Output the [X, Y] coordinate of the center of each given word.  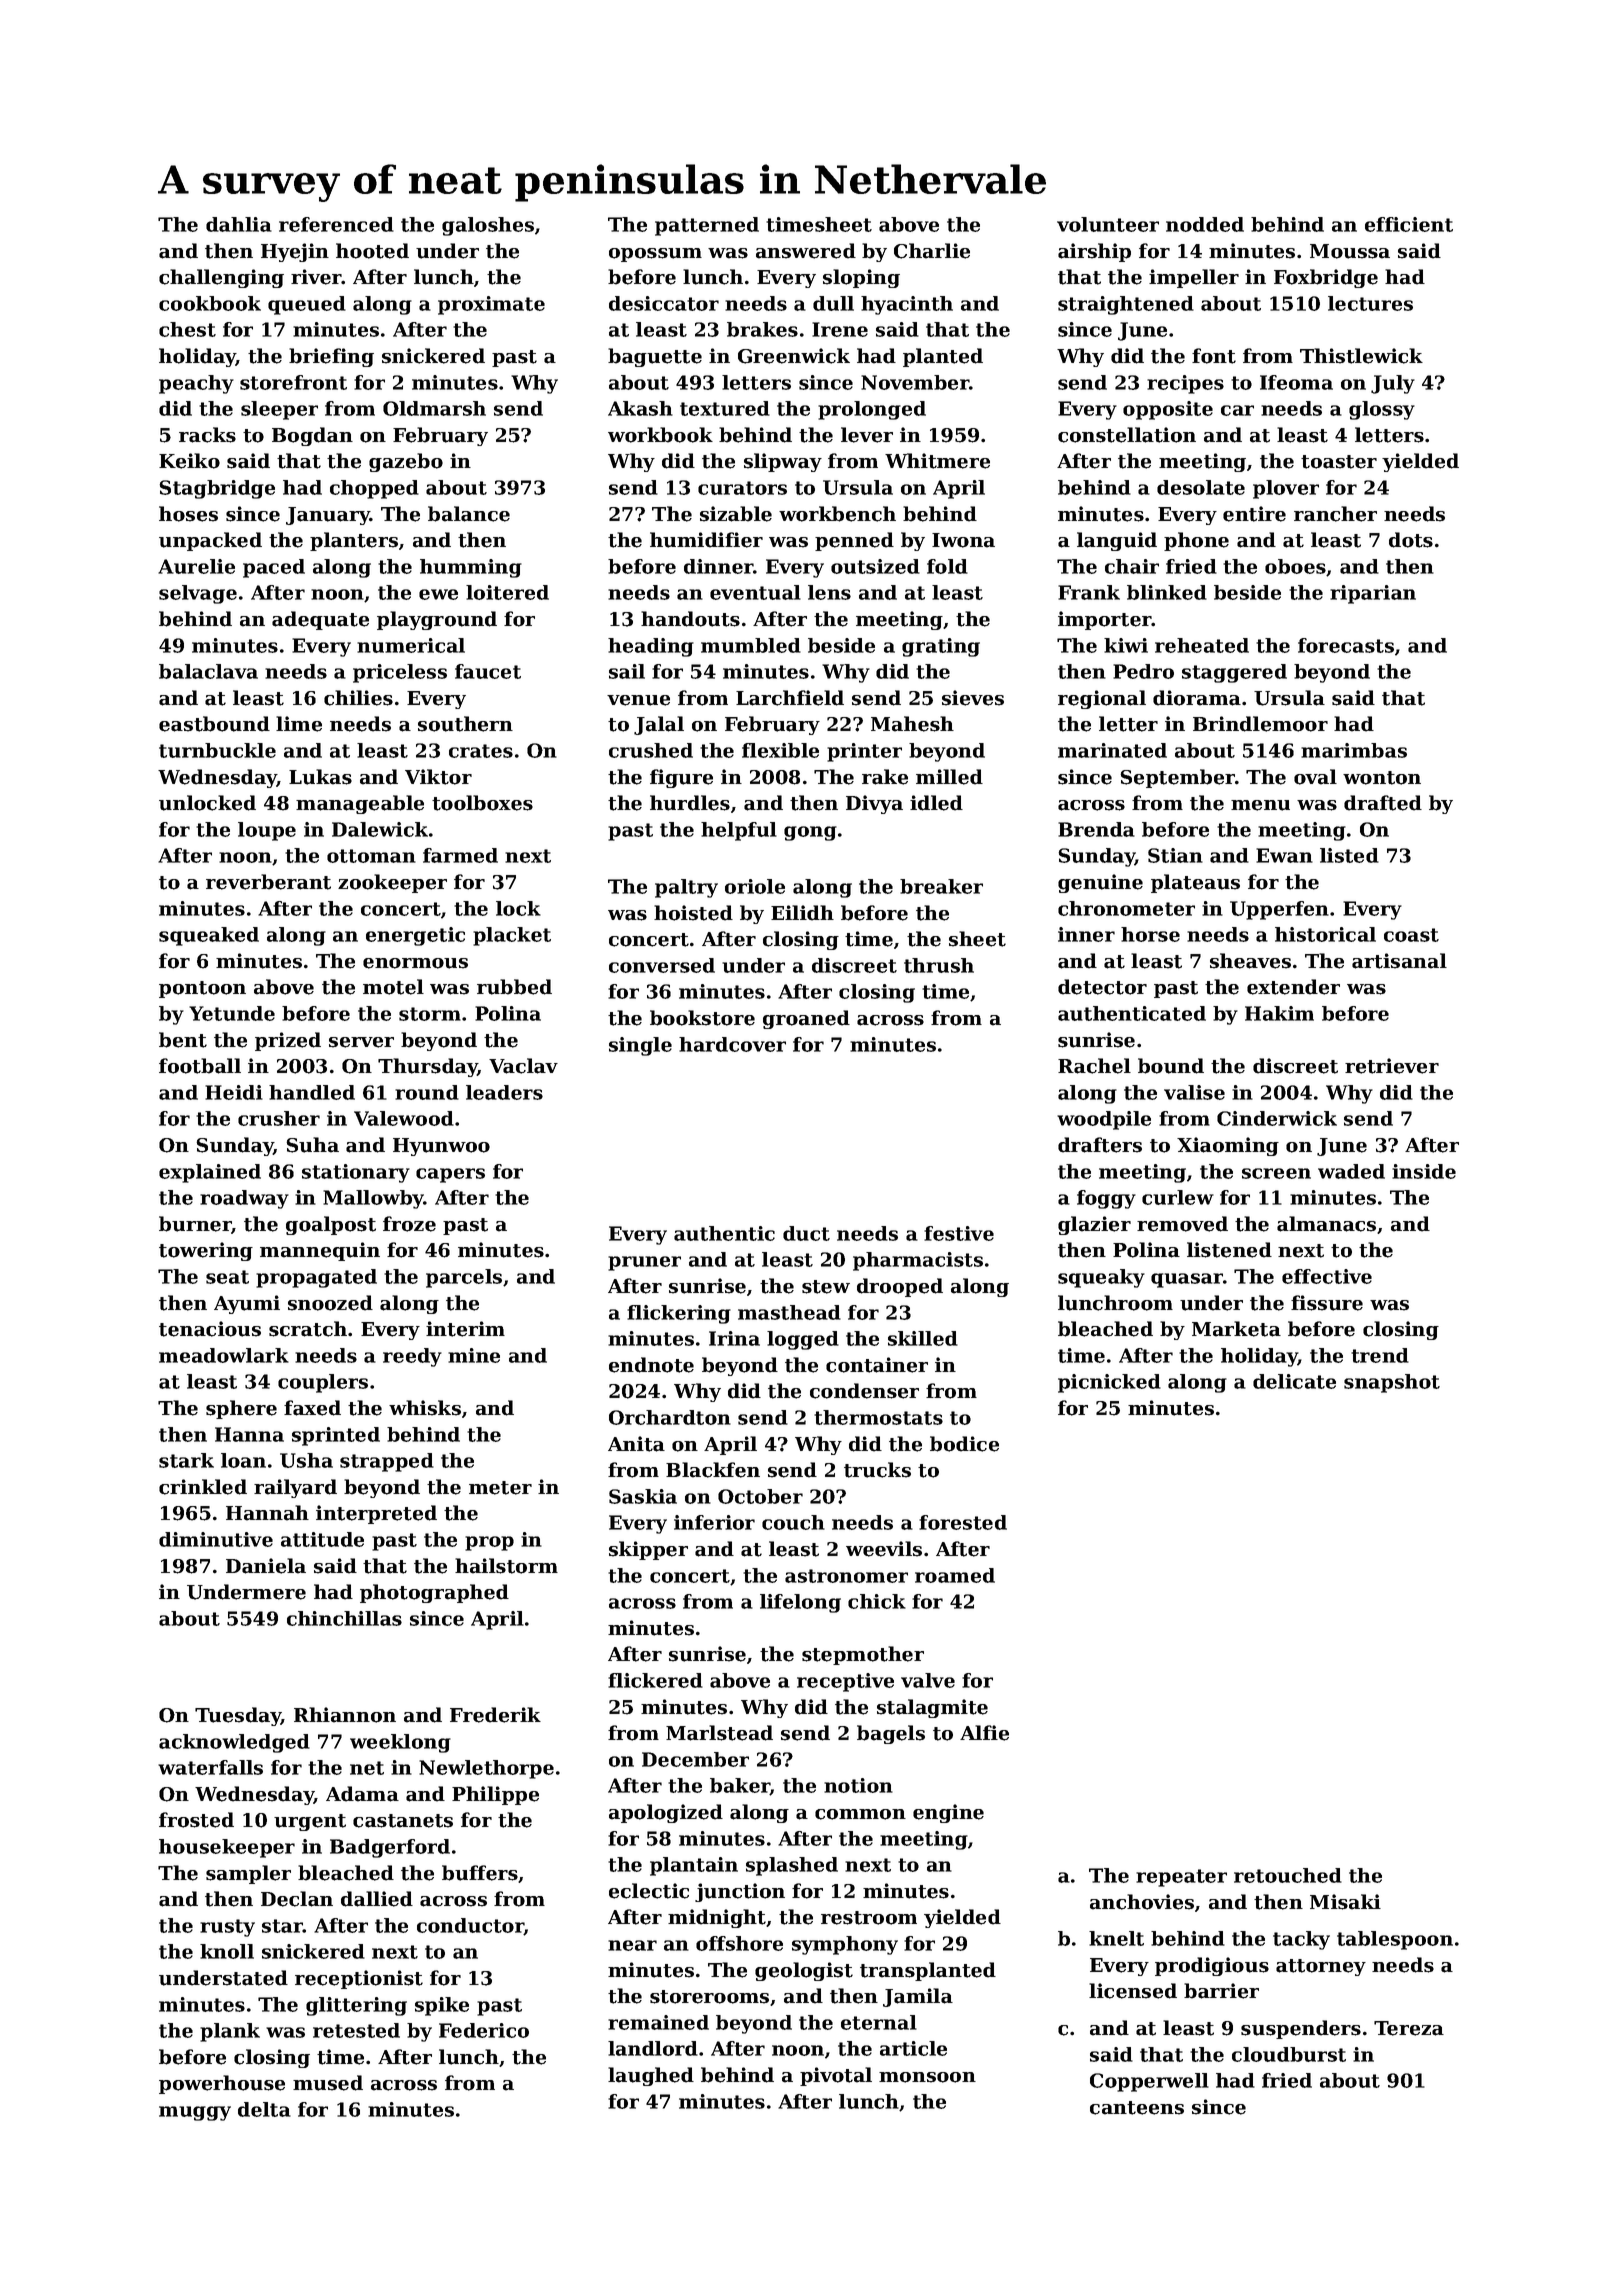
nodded [1205, 224]
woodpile [1104, 1120]
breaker [941, 886]
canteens [1137, 2108]
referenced [336, 224]
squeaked [209, 936]
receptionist [359, 1979]
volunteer [1108, 224]
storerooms [709, 1997]
